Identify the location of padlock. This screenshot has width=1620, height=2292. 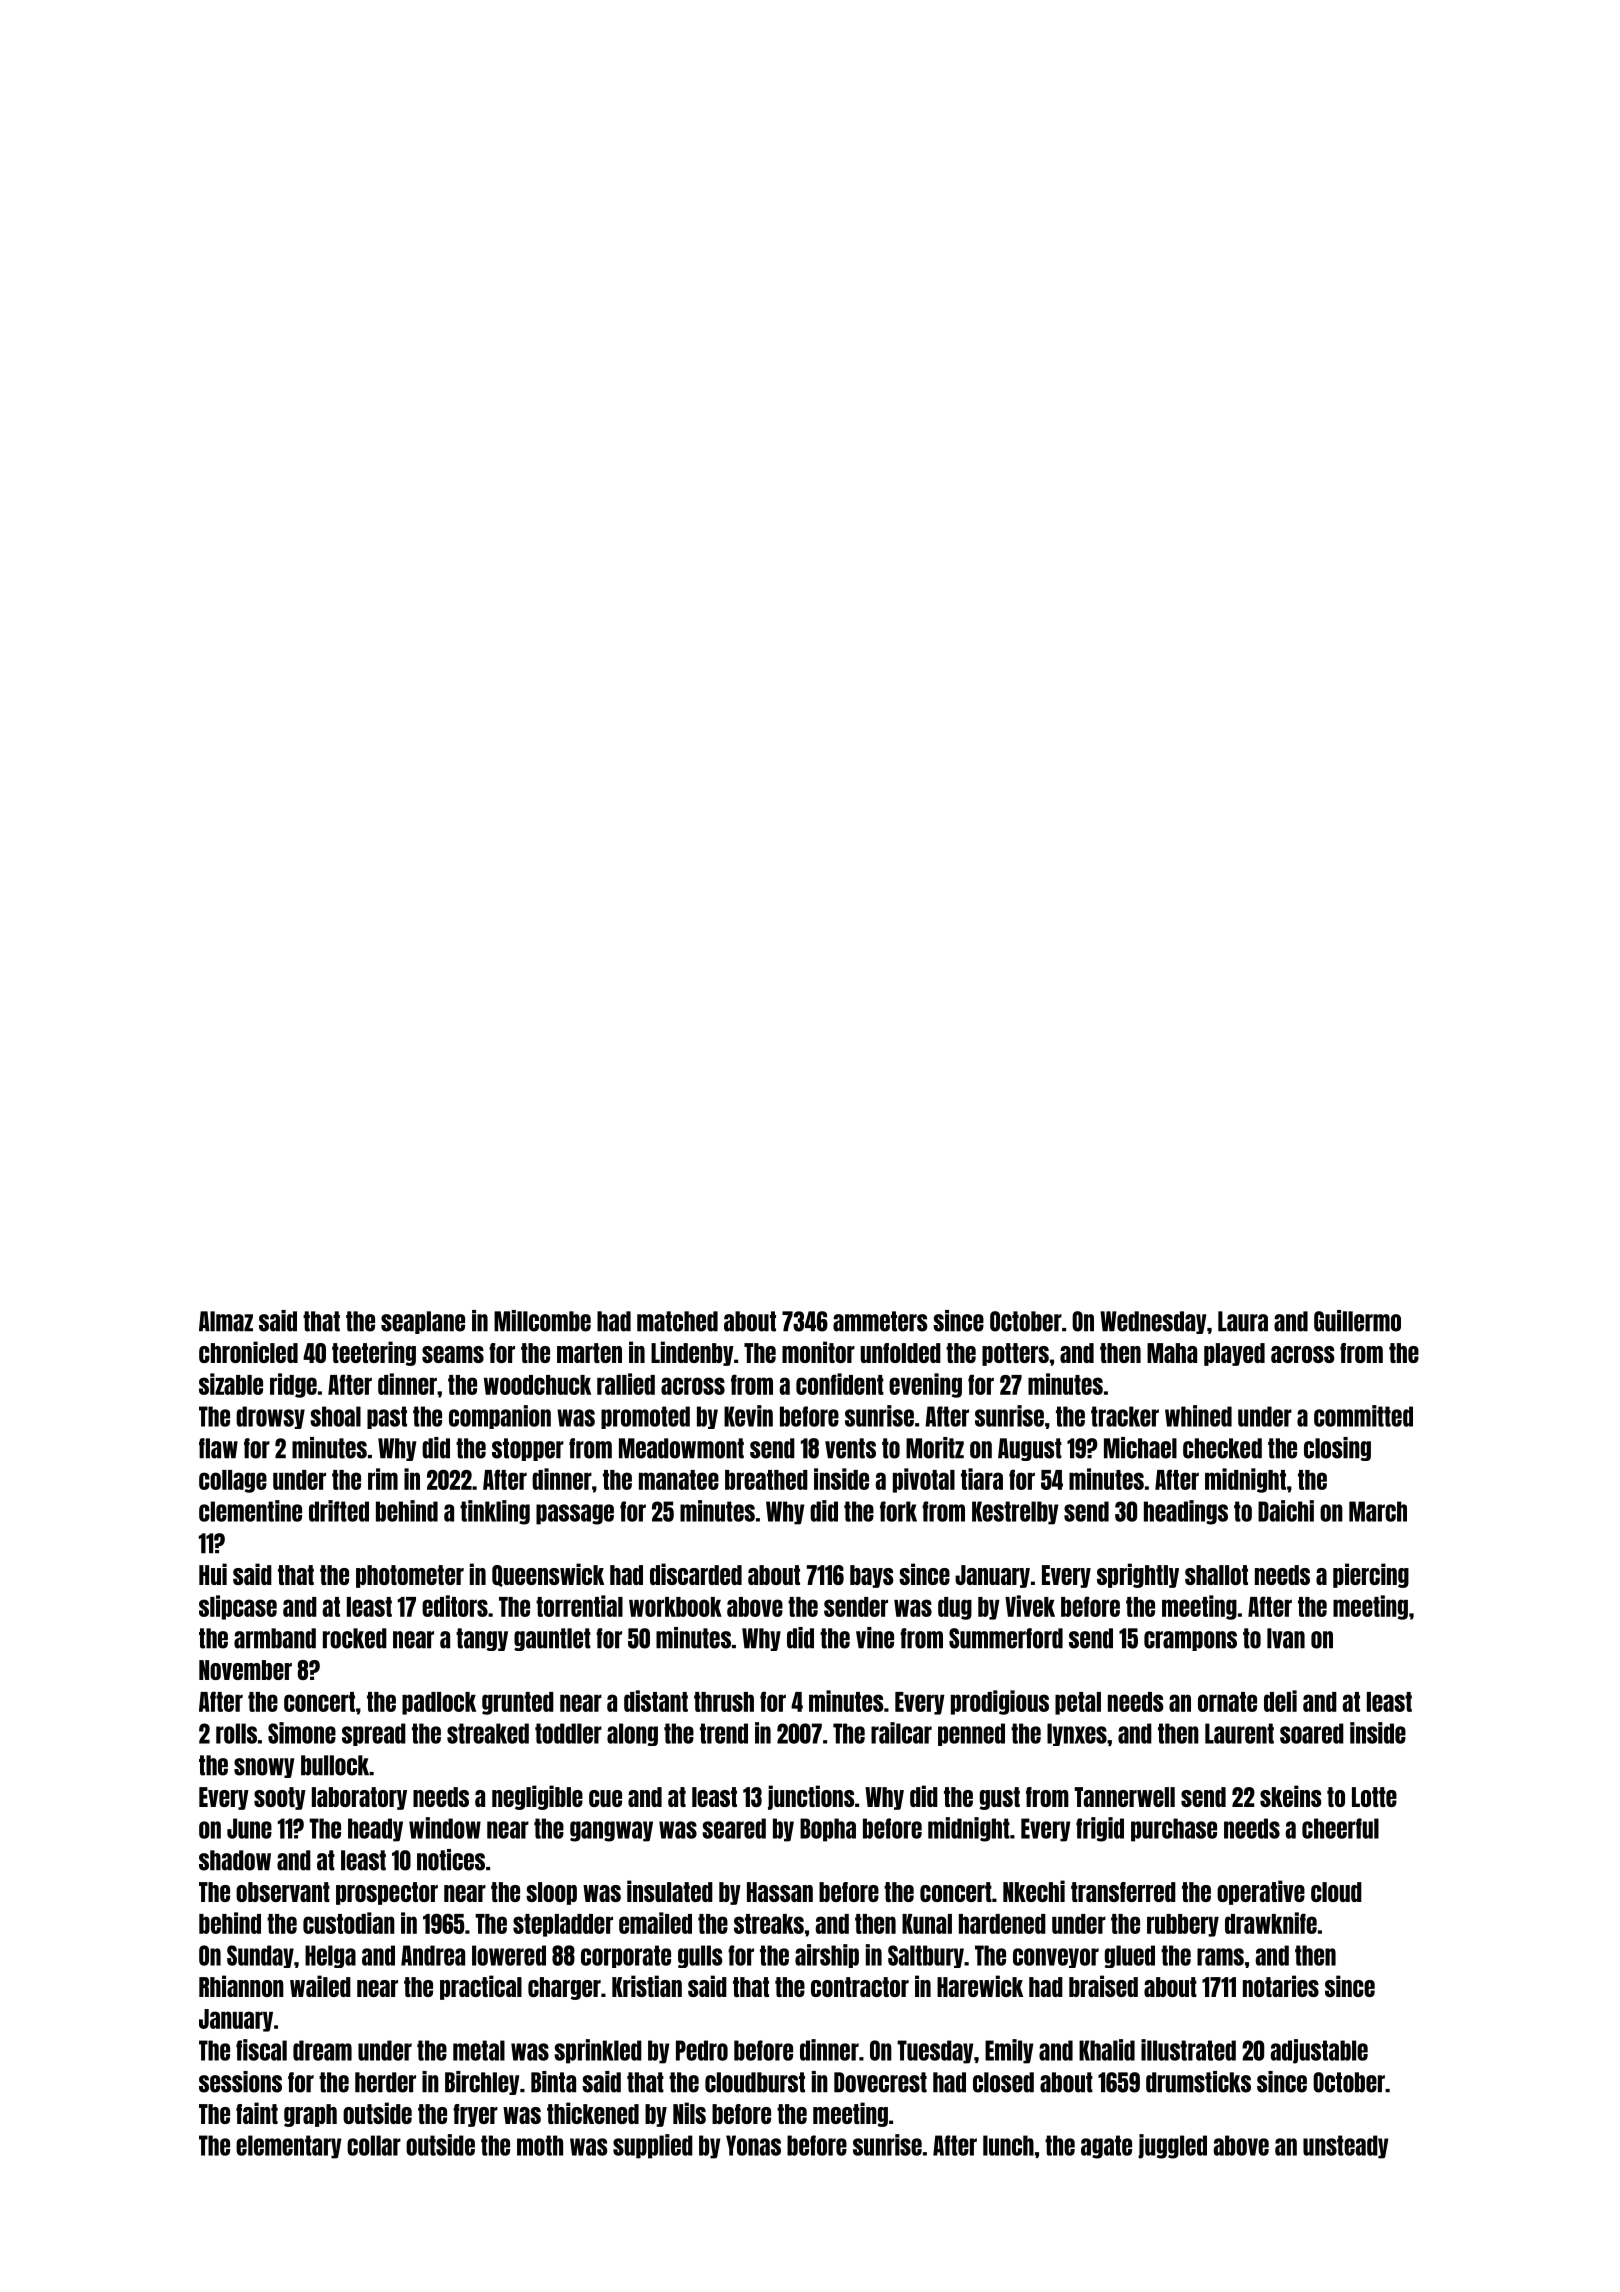
(439, 1703).
